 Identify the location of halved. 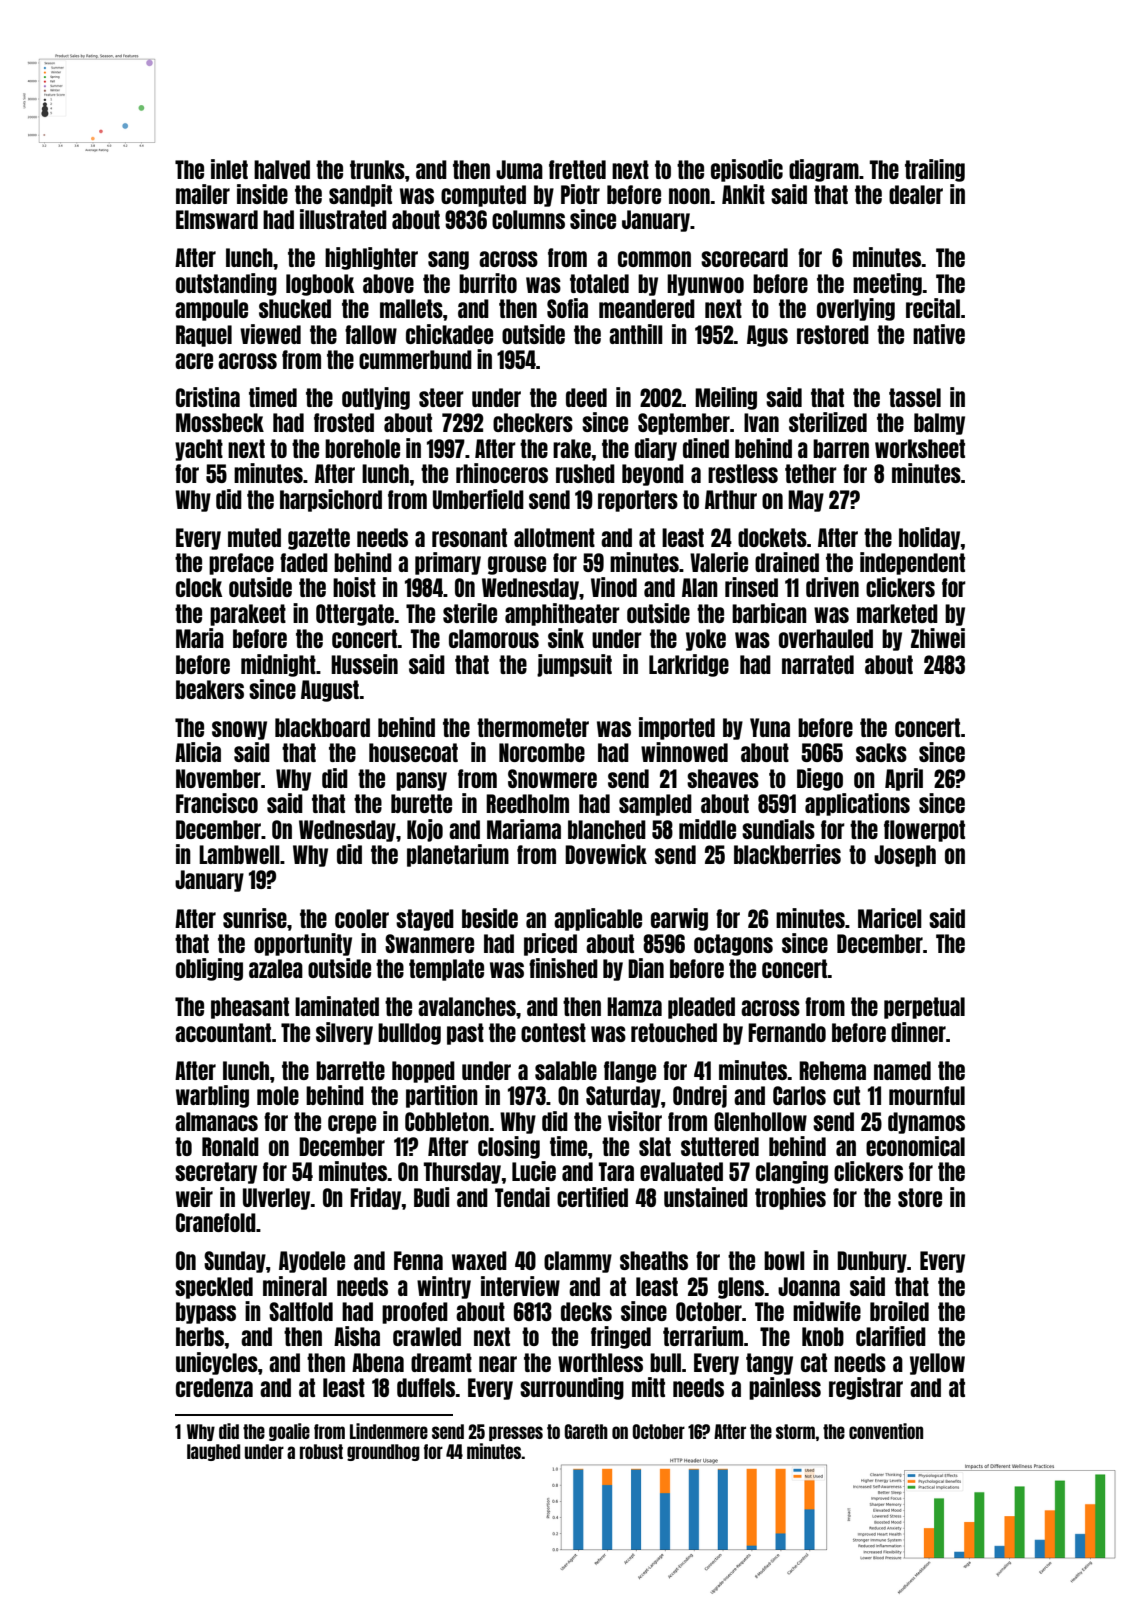
(282, 169).
